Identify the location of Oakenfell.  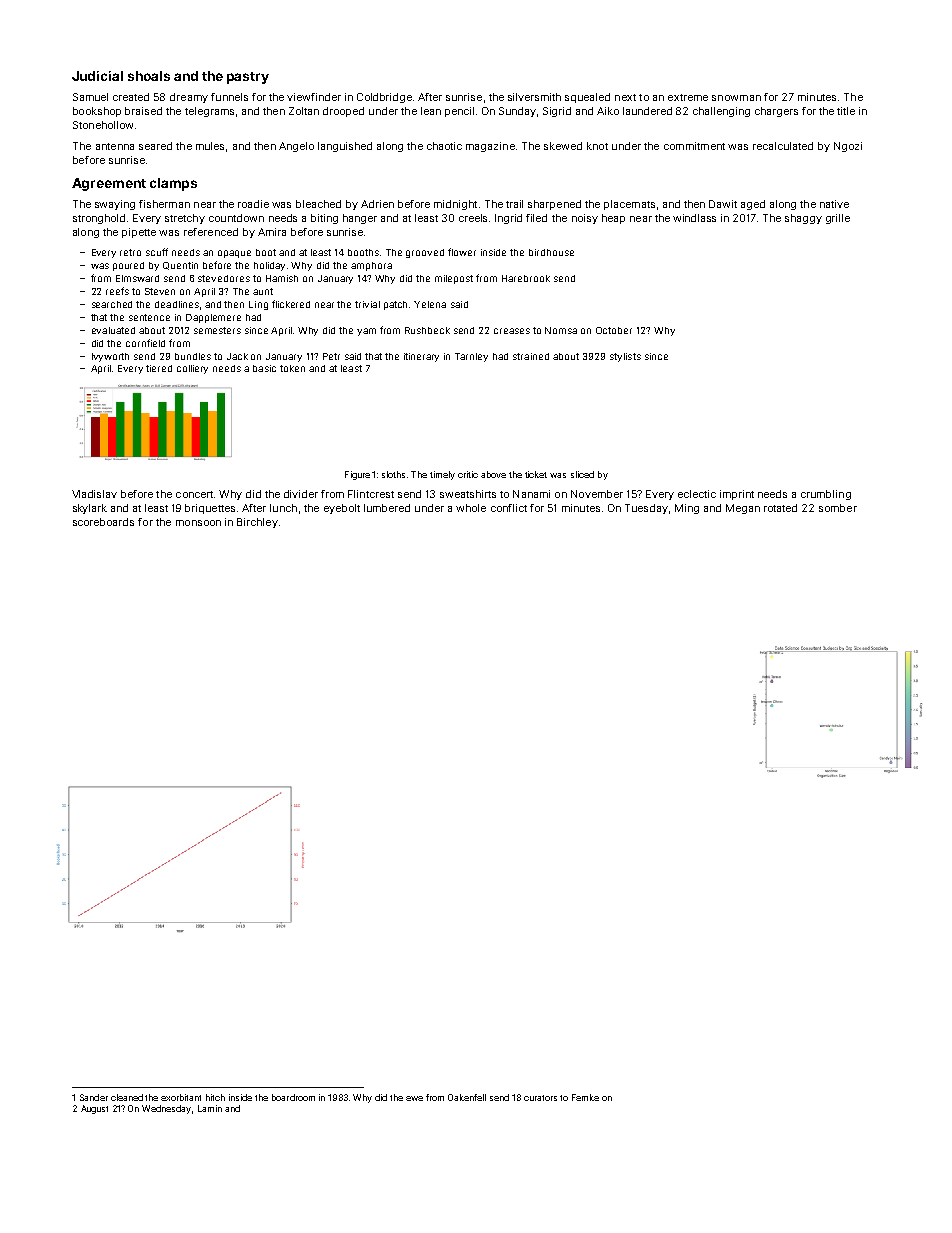
(467, 1097).
